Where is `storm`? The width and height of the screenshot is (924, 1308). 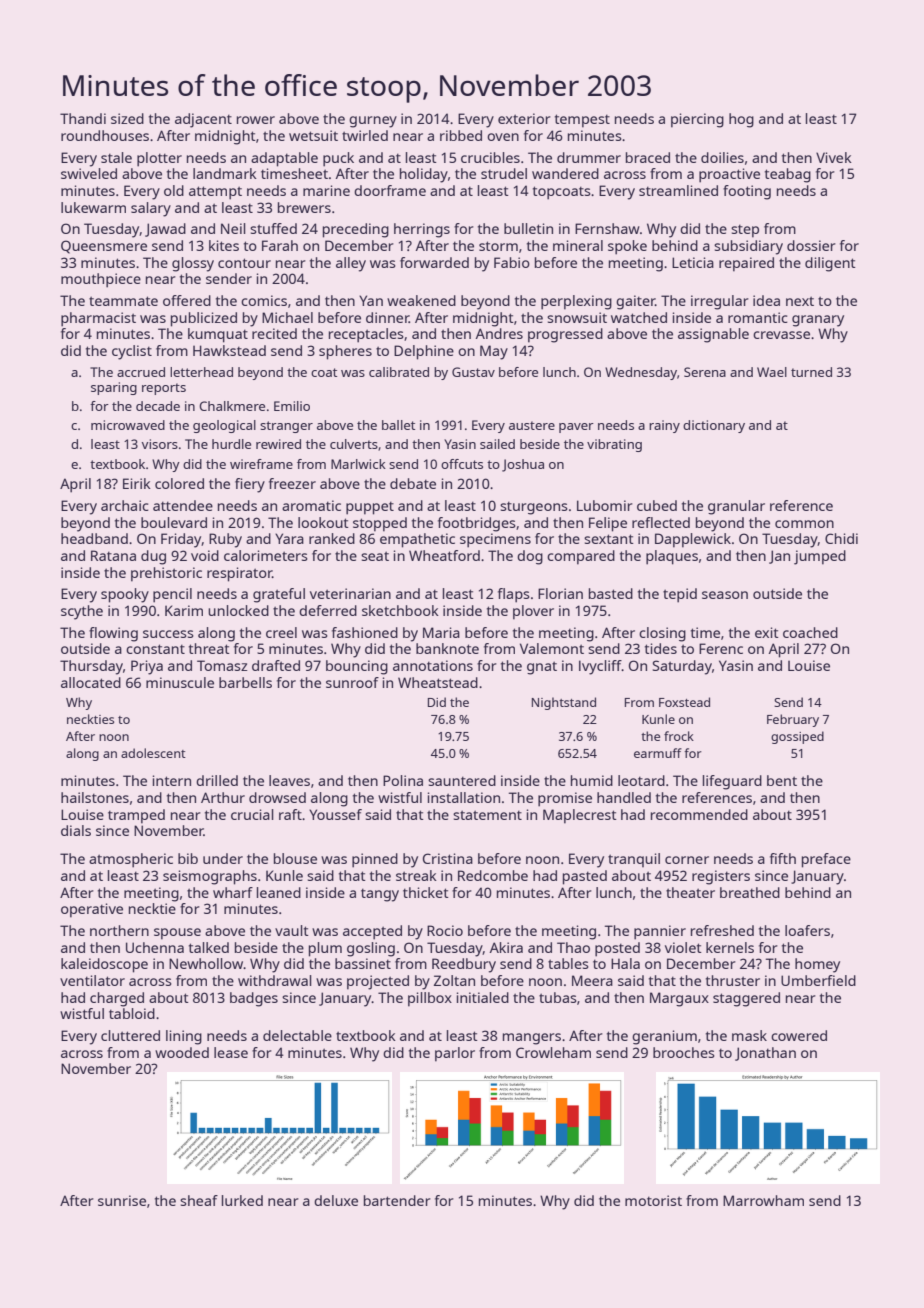 storm is located at coordinates (498, 246).
